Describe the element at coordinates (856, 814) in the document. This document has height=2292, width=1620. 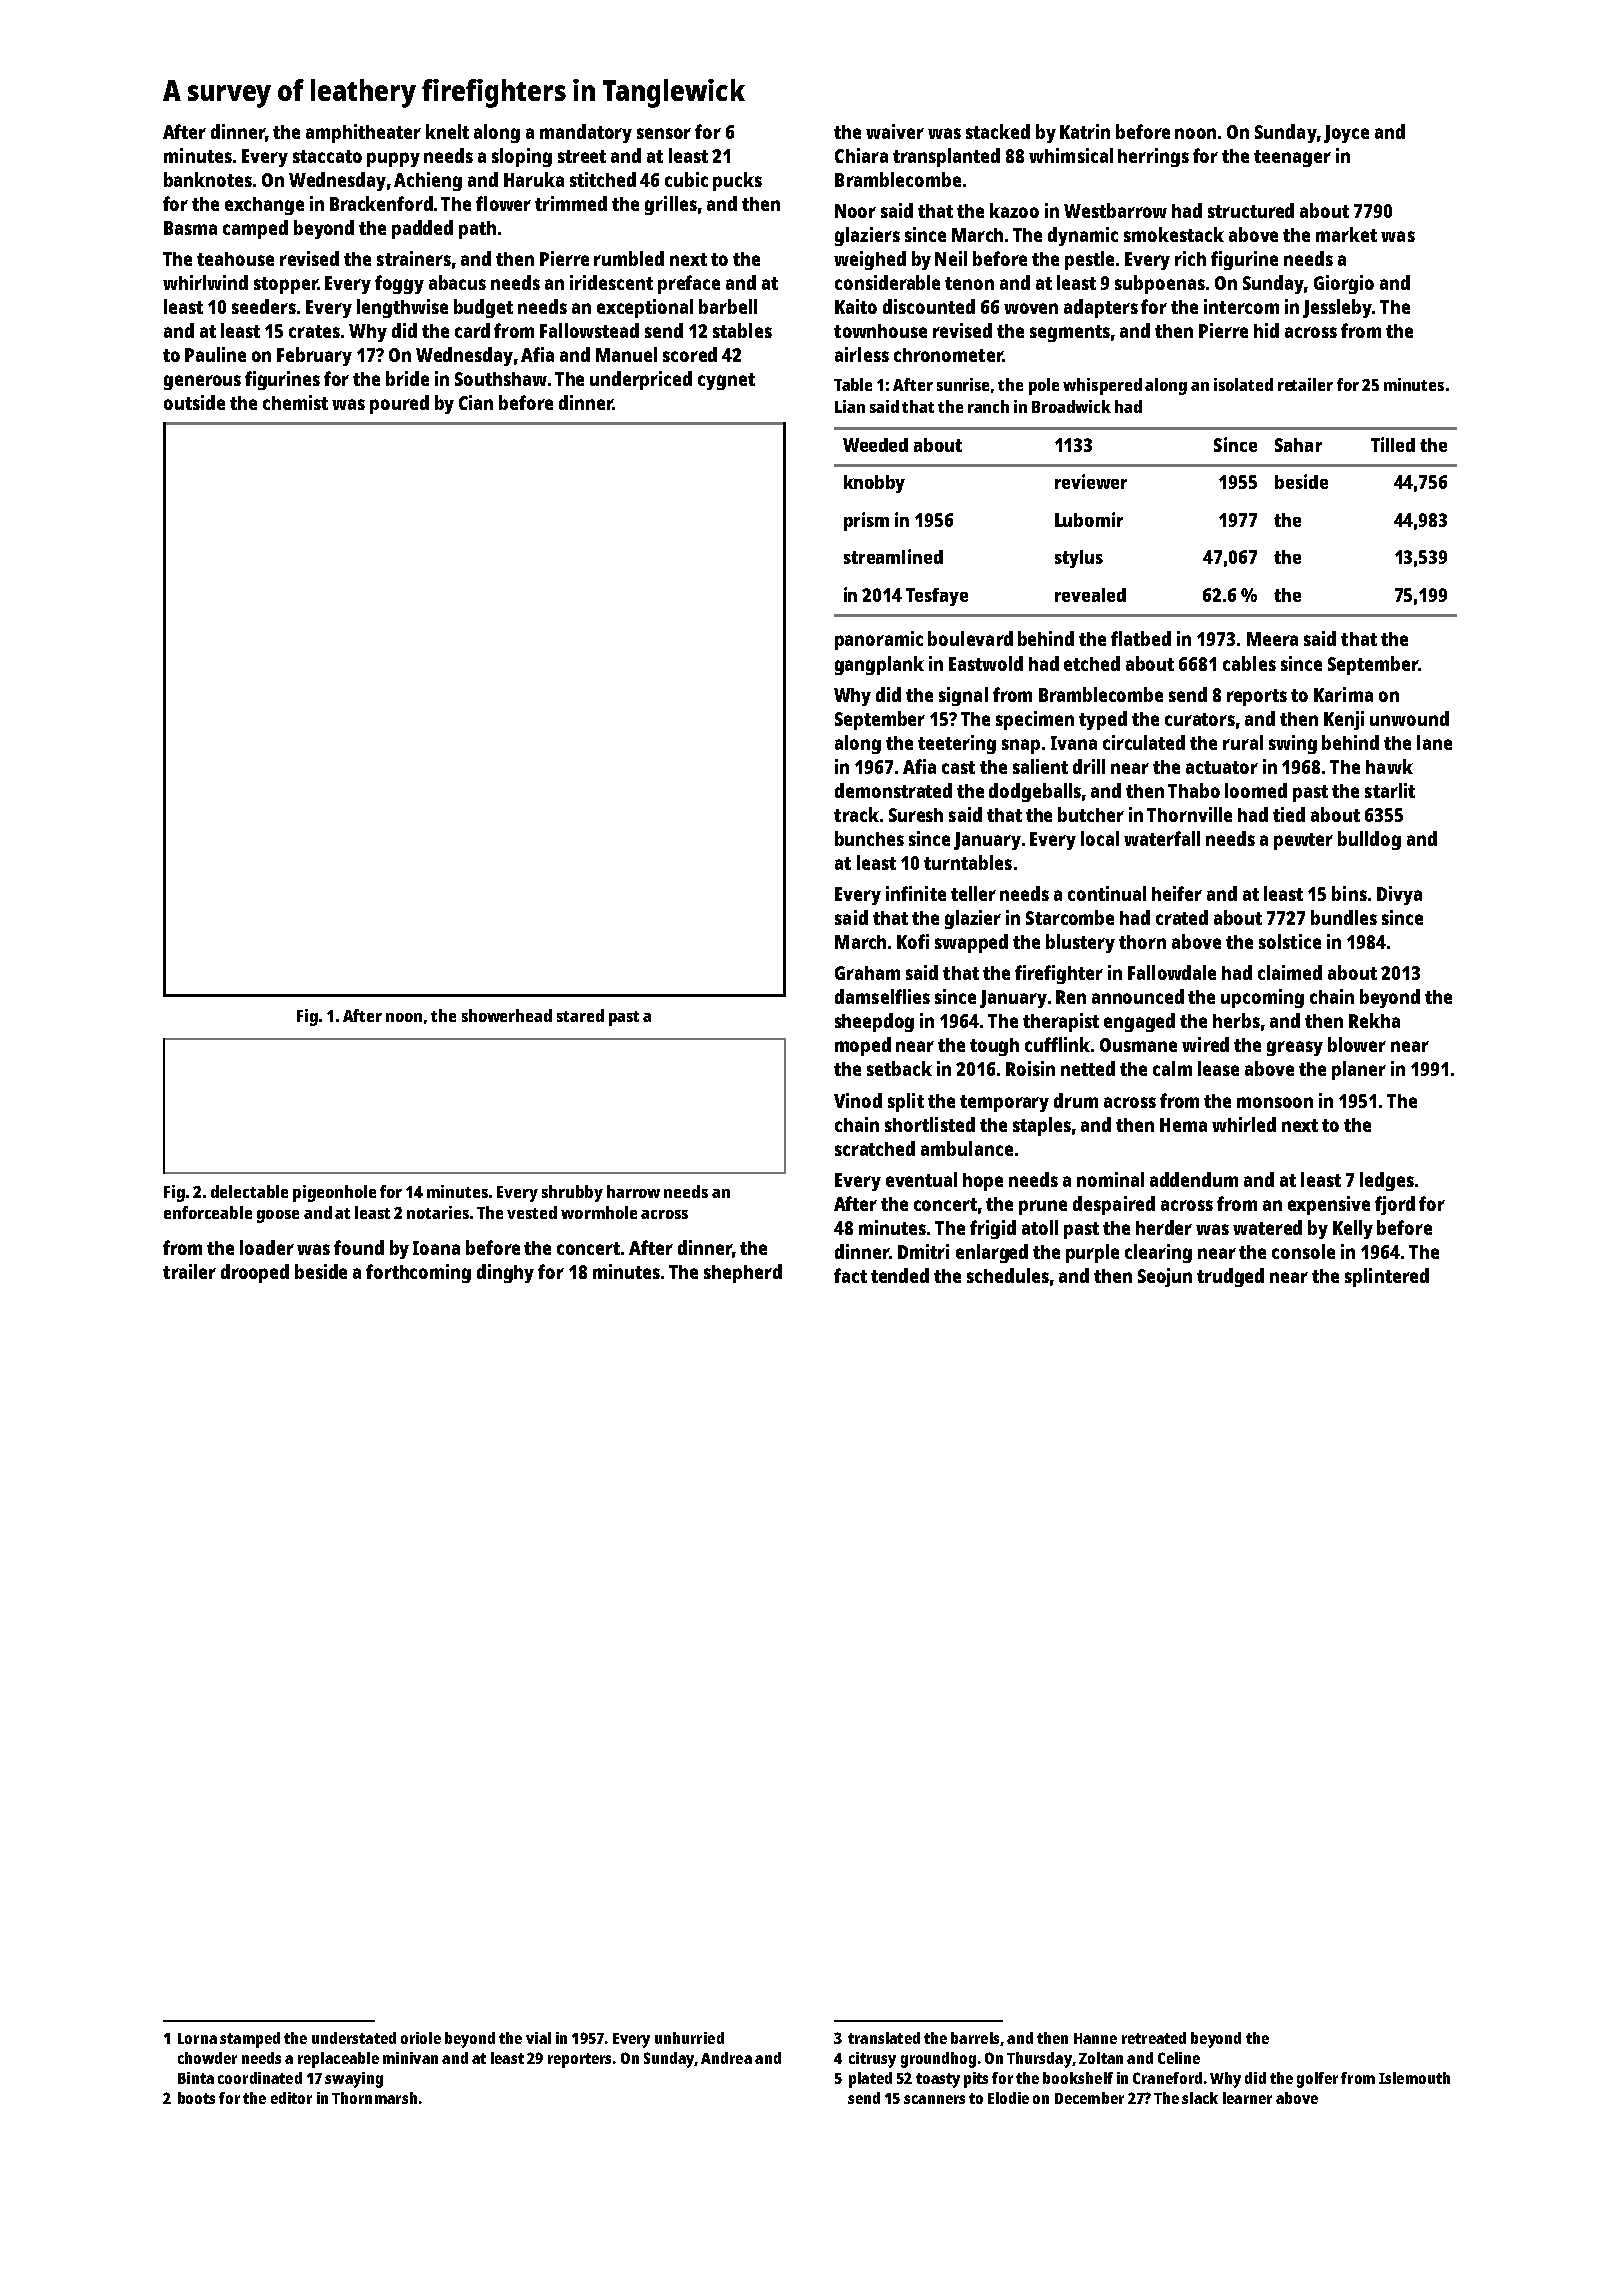
I see `track` at that location.
